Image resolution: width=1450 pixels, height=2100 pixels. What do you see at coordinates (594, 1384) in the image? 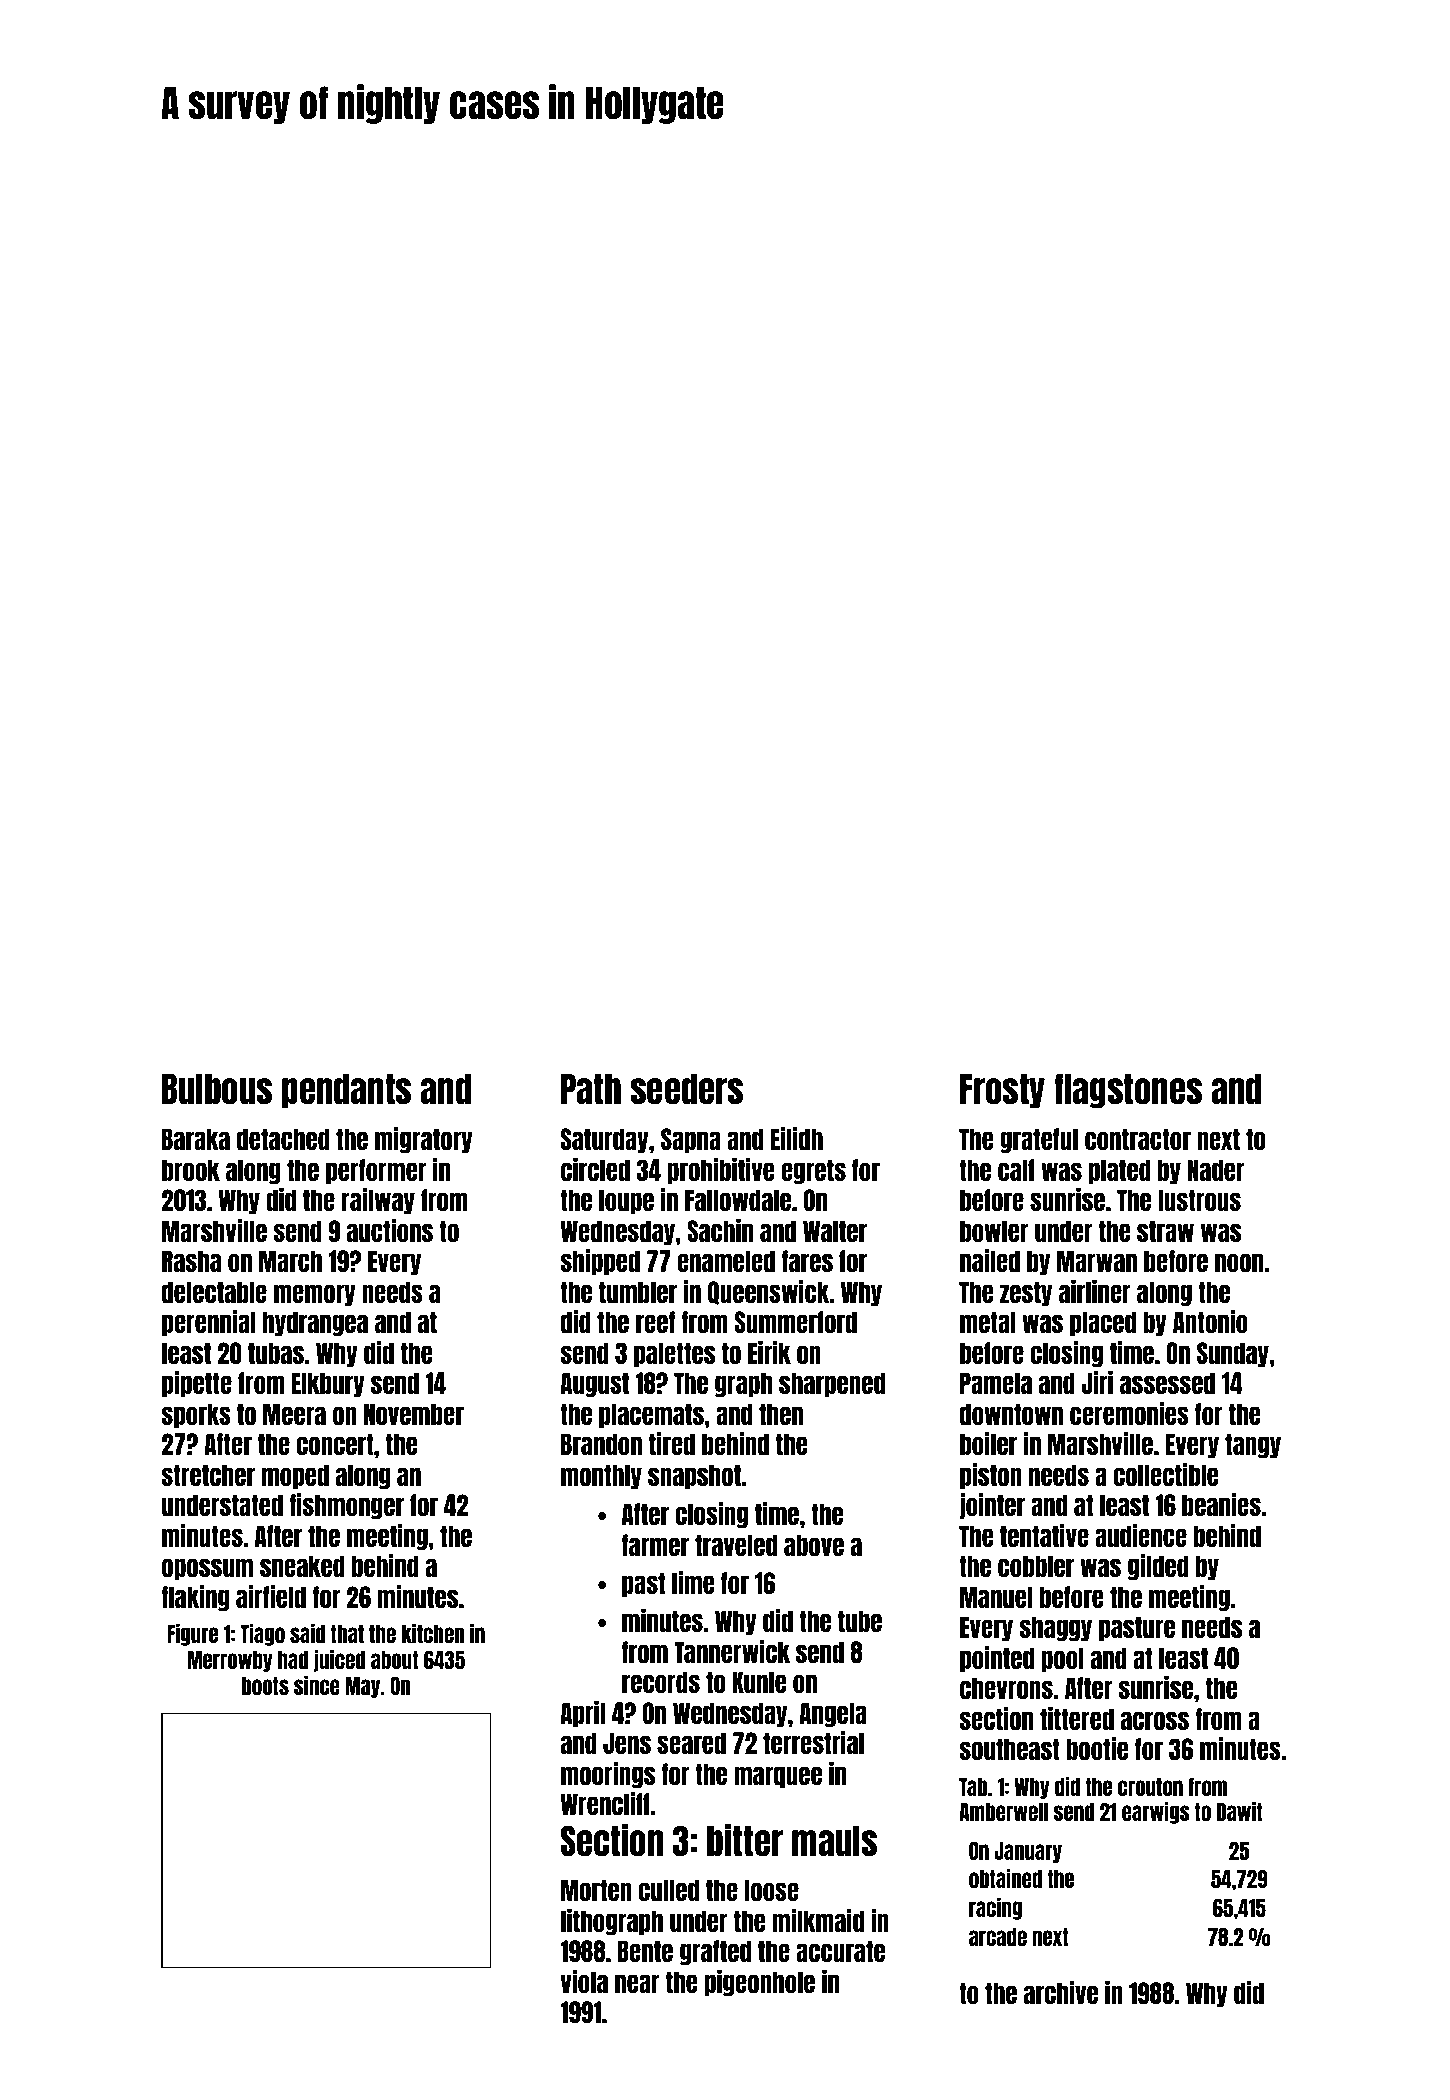
I see `August` at bounding box center [594, 1384].
